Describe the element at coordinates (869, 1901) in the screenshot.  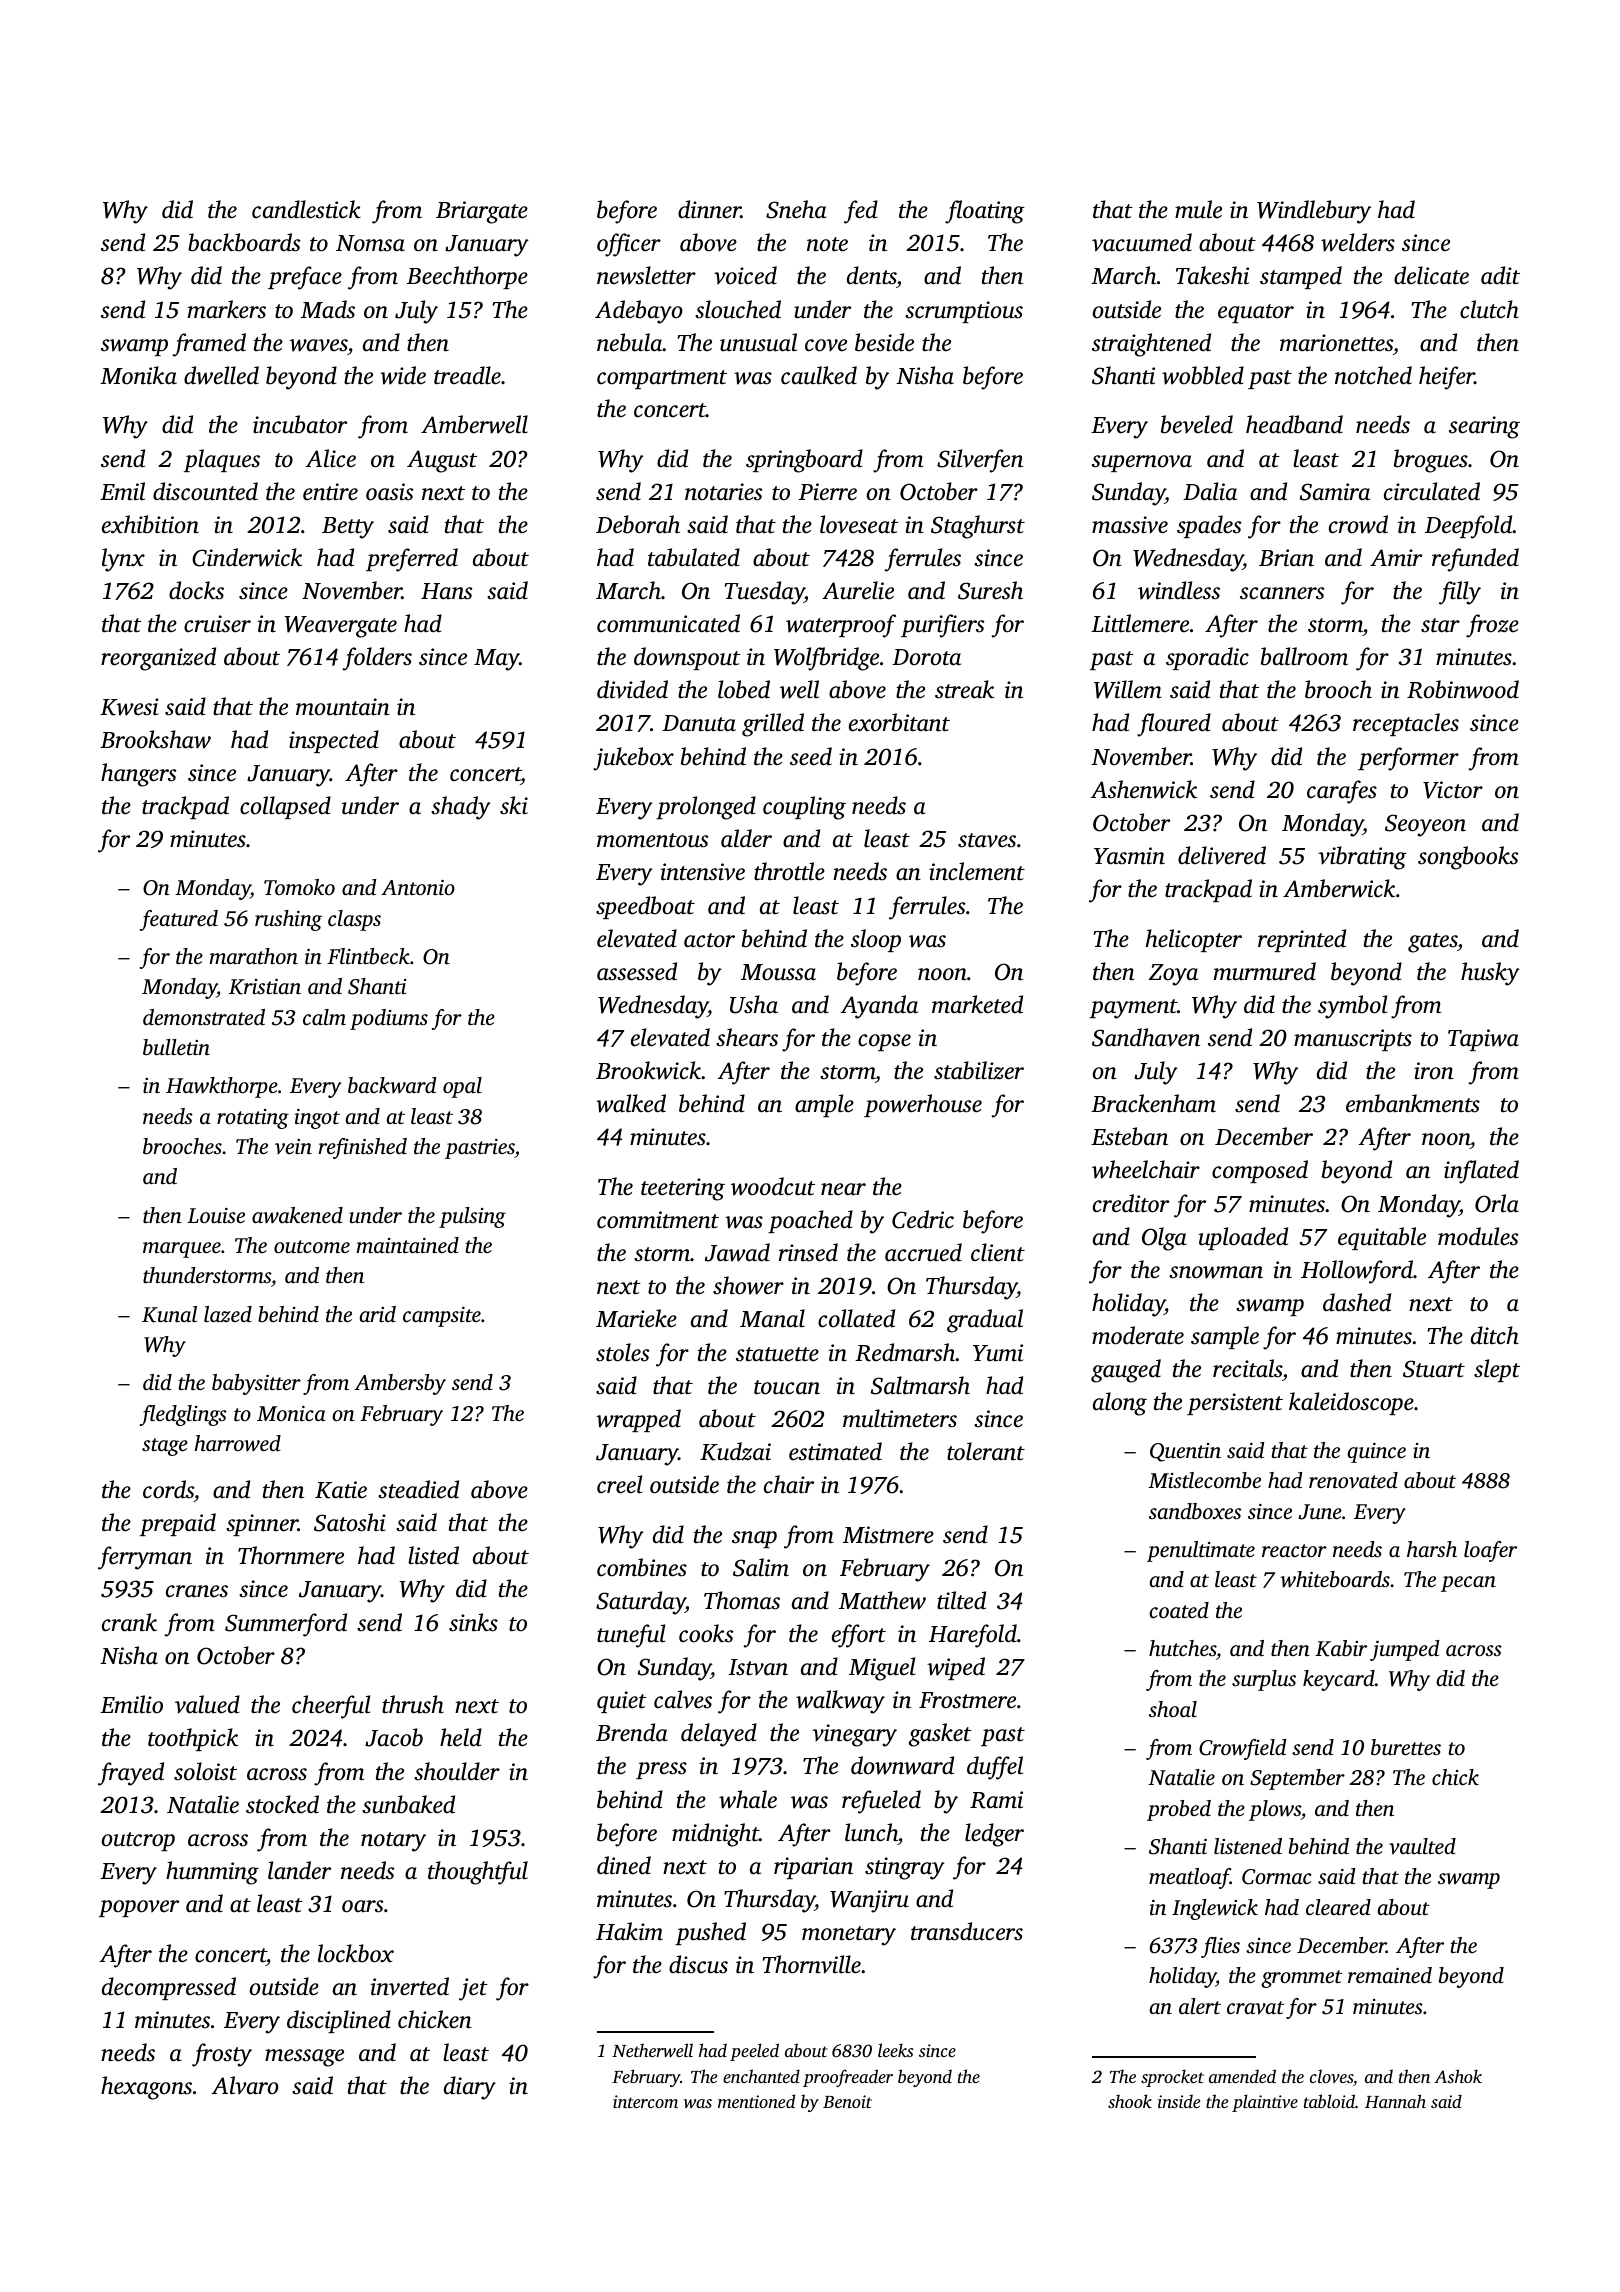
I see `Wanjiru` at that location.
